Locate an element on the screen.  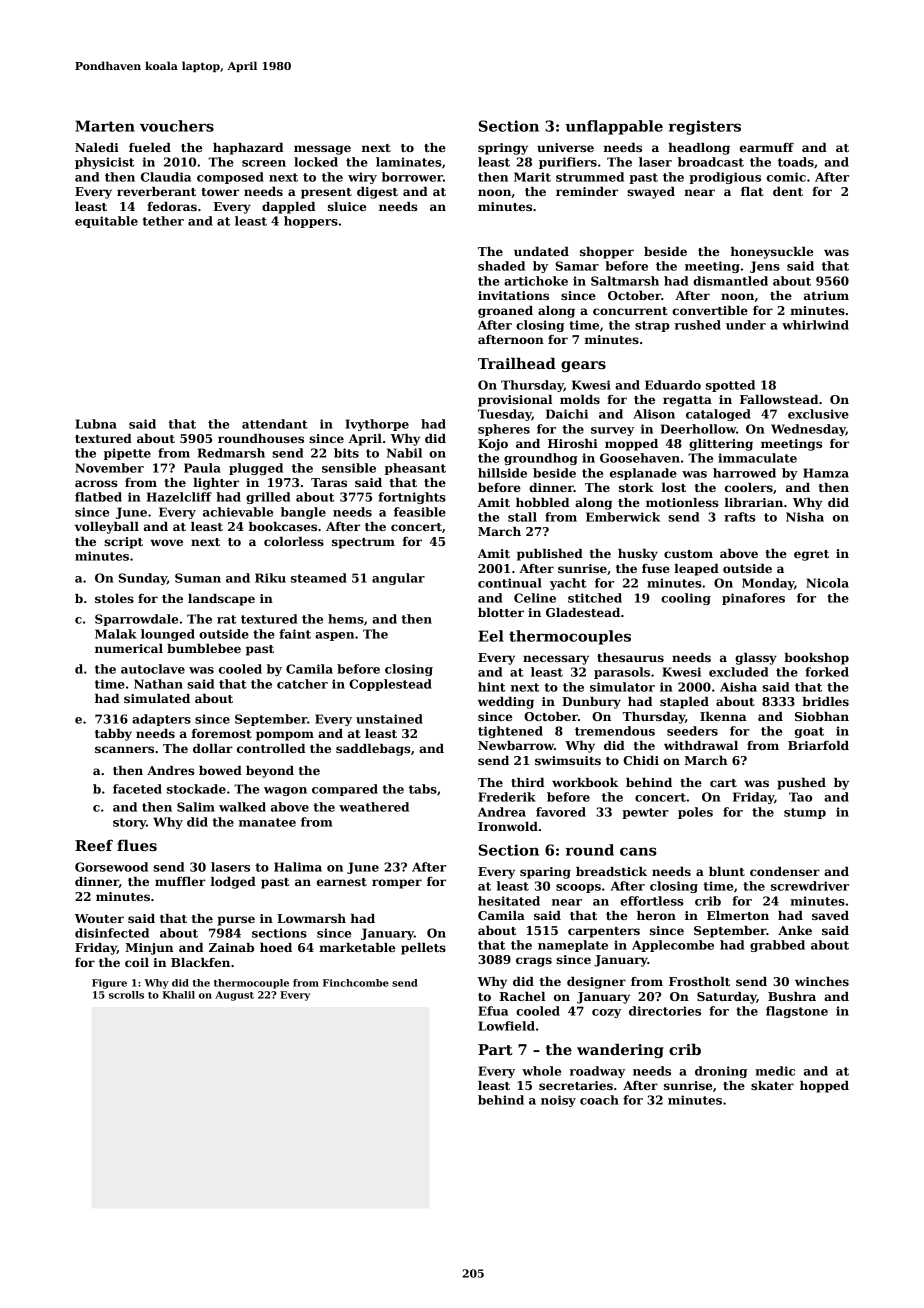
Trailhead is located at coordinates (517, 363).
